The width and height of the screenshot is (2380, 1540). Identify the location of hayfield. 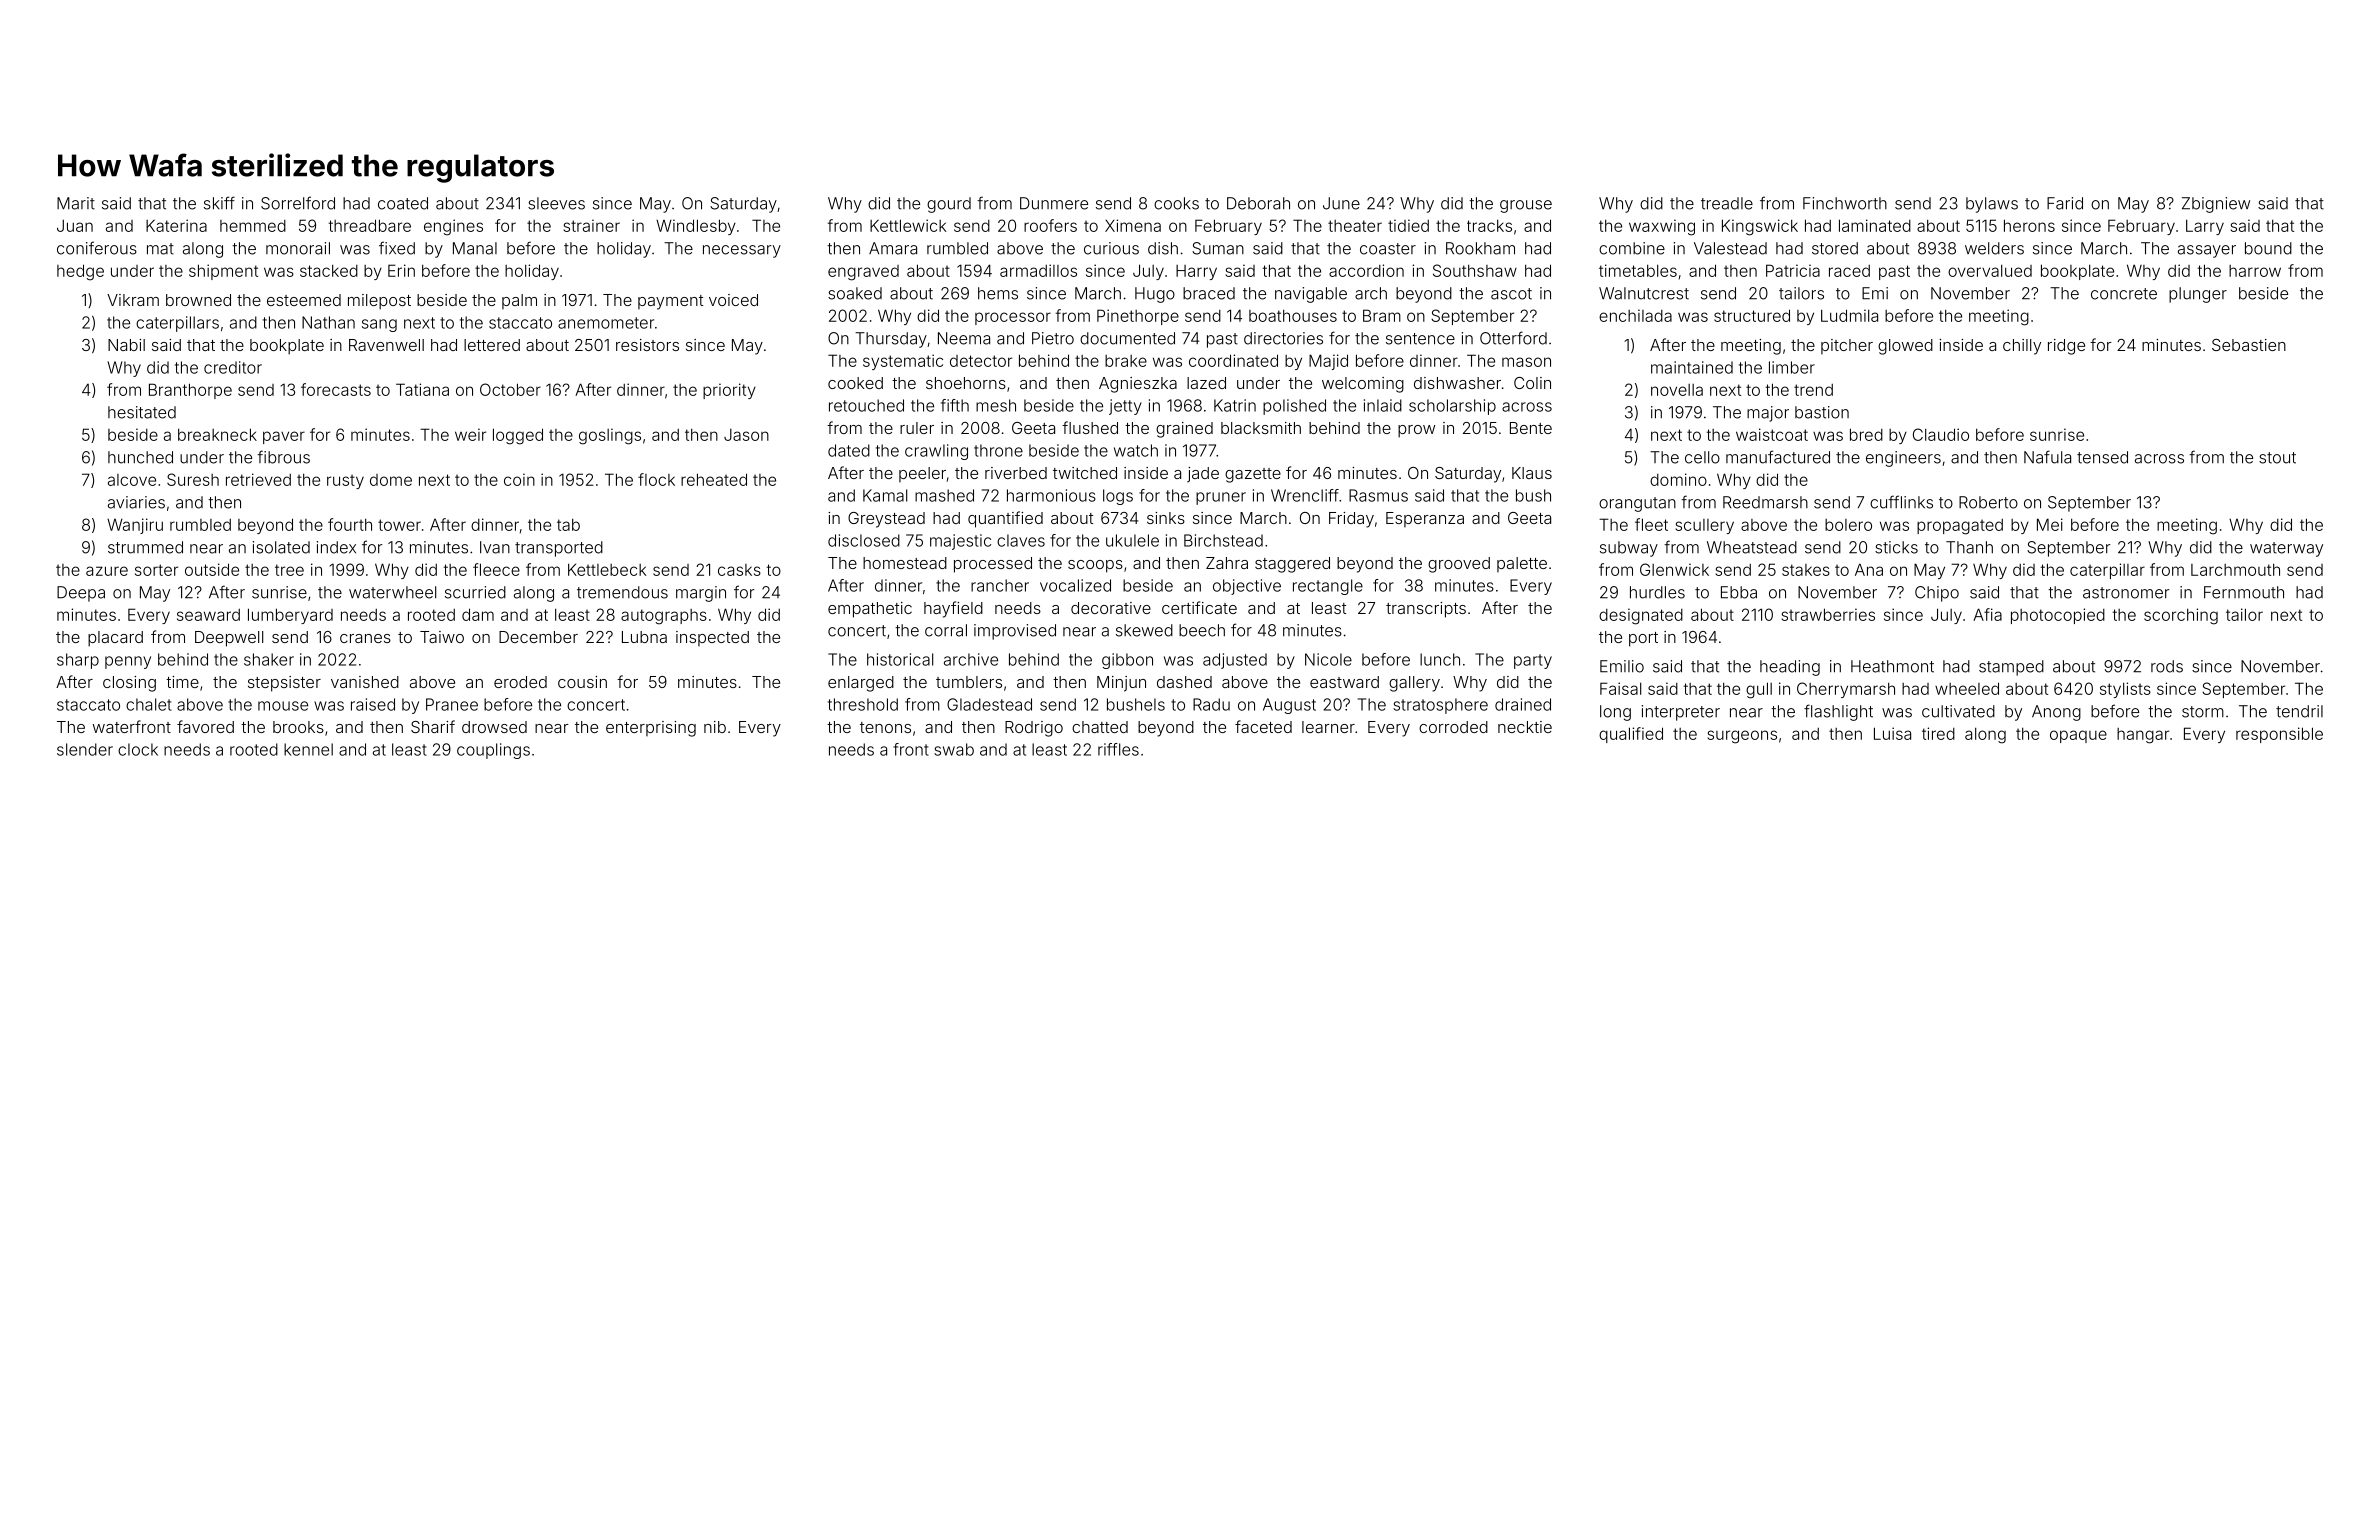
(953, 609).
